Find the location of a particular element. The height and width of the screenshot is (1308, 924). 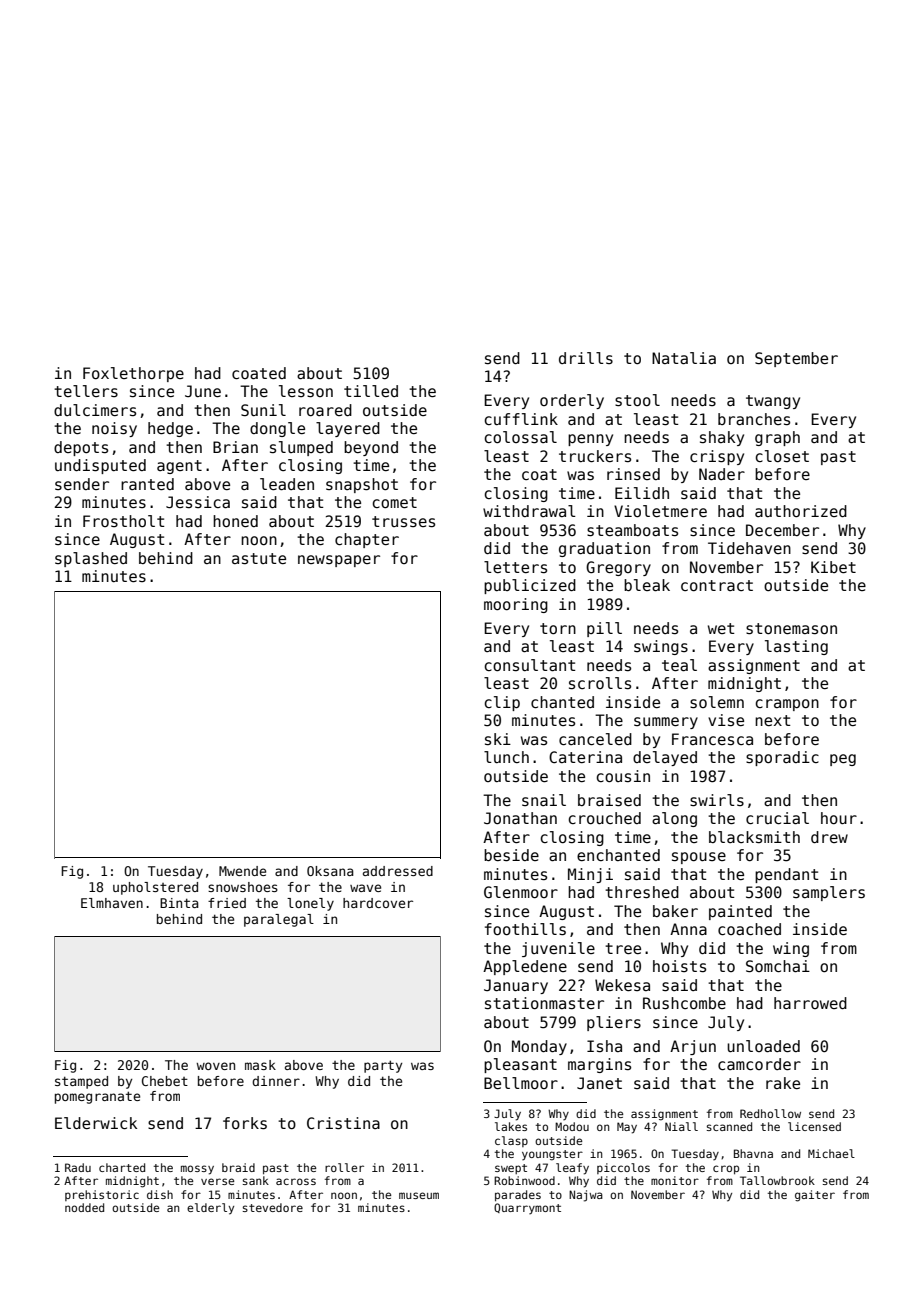

dulcimers is located at coordinates (95, 410).
